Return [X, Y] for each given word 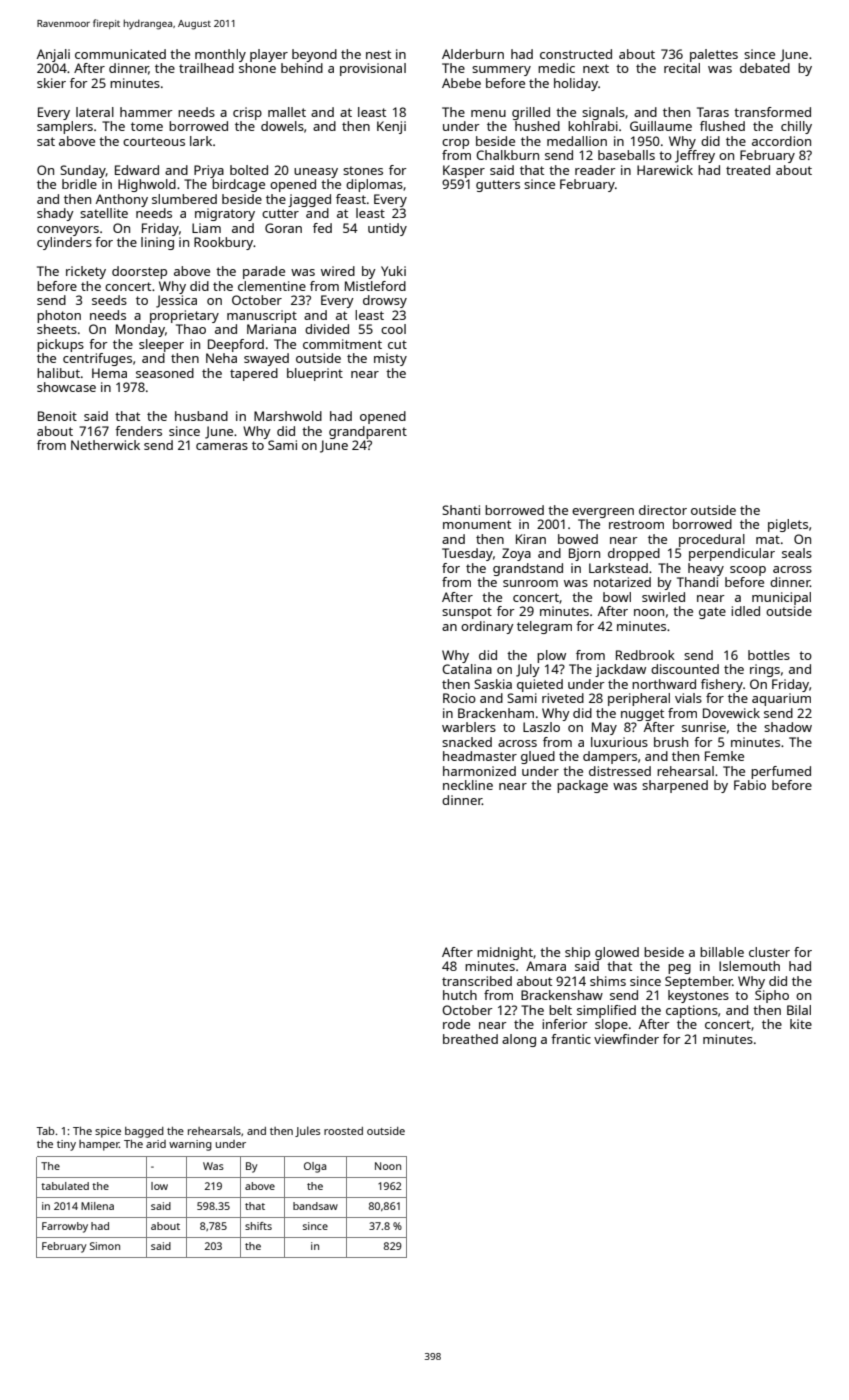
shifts [258, 1226]
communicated [120, 54]
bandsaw [315, 1206]
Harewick [665, 170]
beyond [314, 55]
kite [801, 1024]
